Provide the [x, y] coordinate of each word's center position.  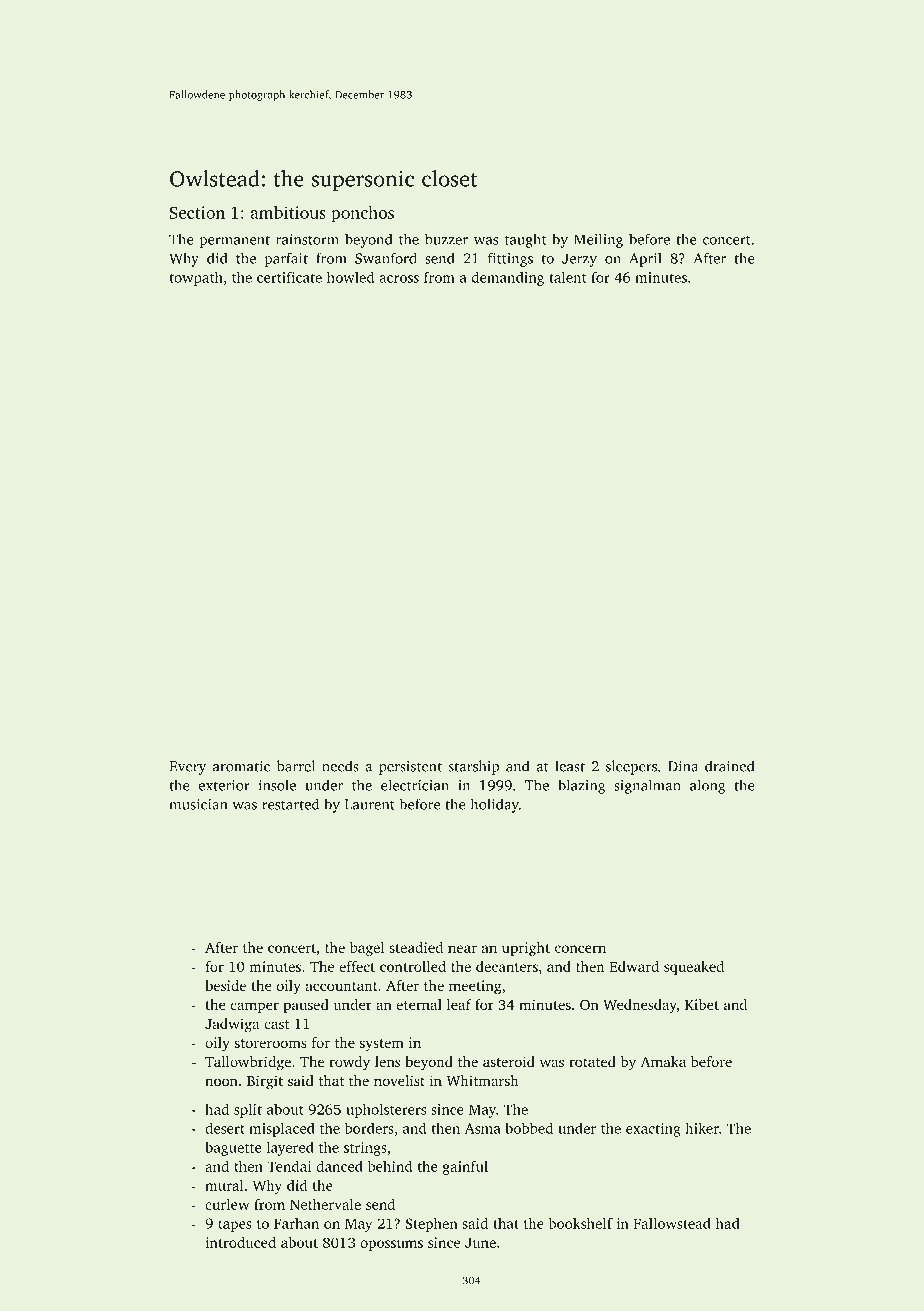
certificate [289, 277]
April [645, 259]
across [399, 279]
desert [225, 1128]
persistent [410, 768]
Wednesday [640, 1006]
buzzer [446, 239]
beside [225, 985]
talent [568, 277]
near [462, 949]
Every [188, 768]
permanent [235, 241]
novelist [399, 1080]
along [707, 786]
